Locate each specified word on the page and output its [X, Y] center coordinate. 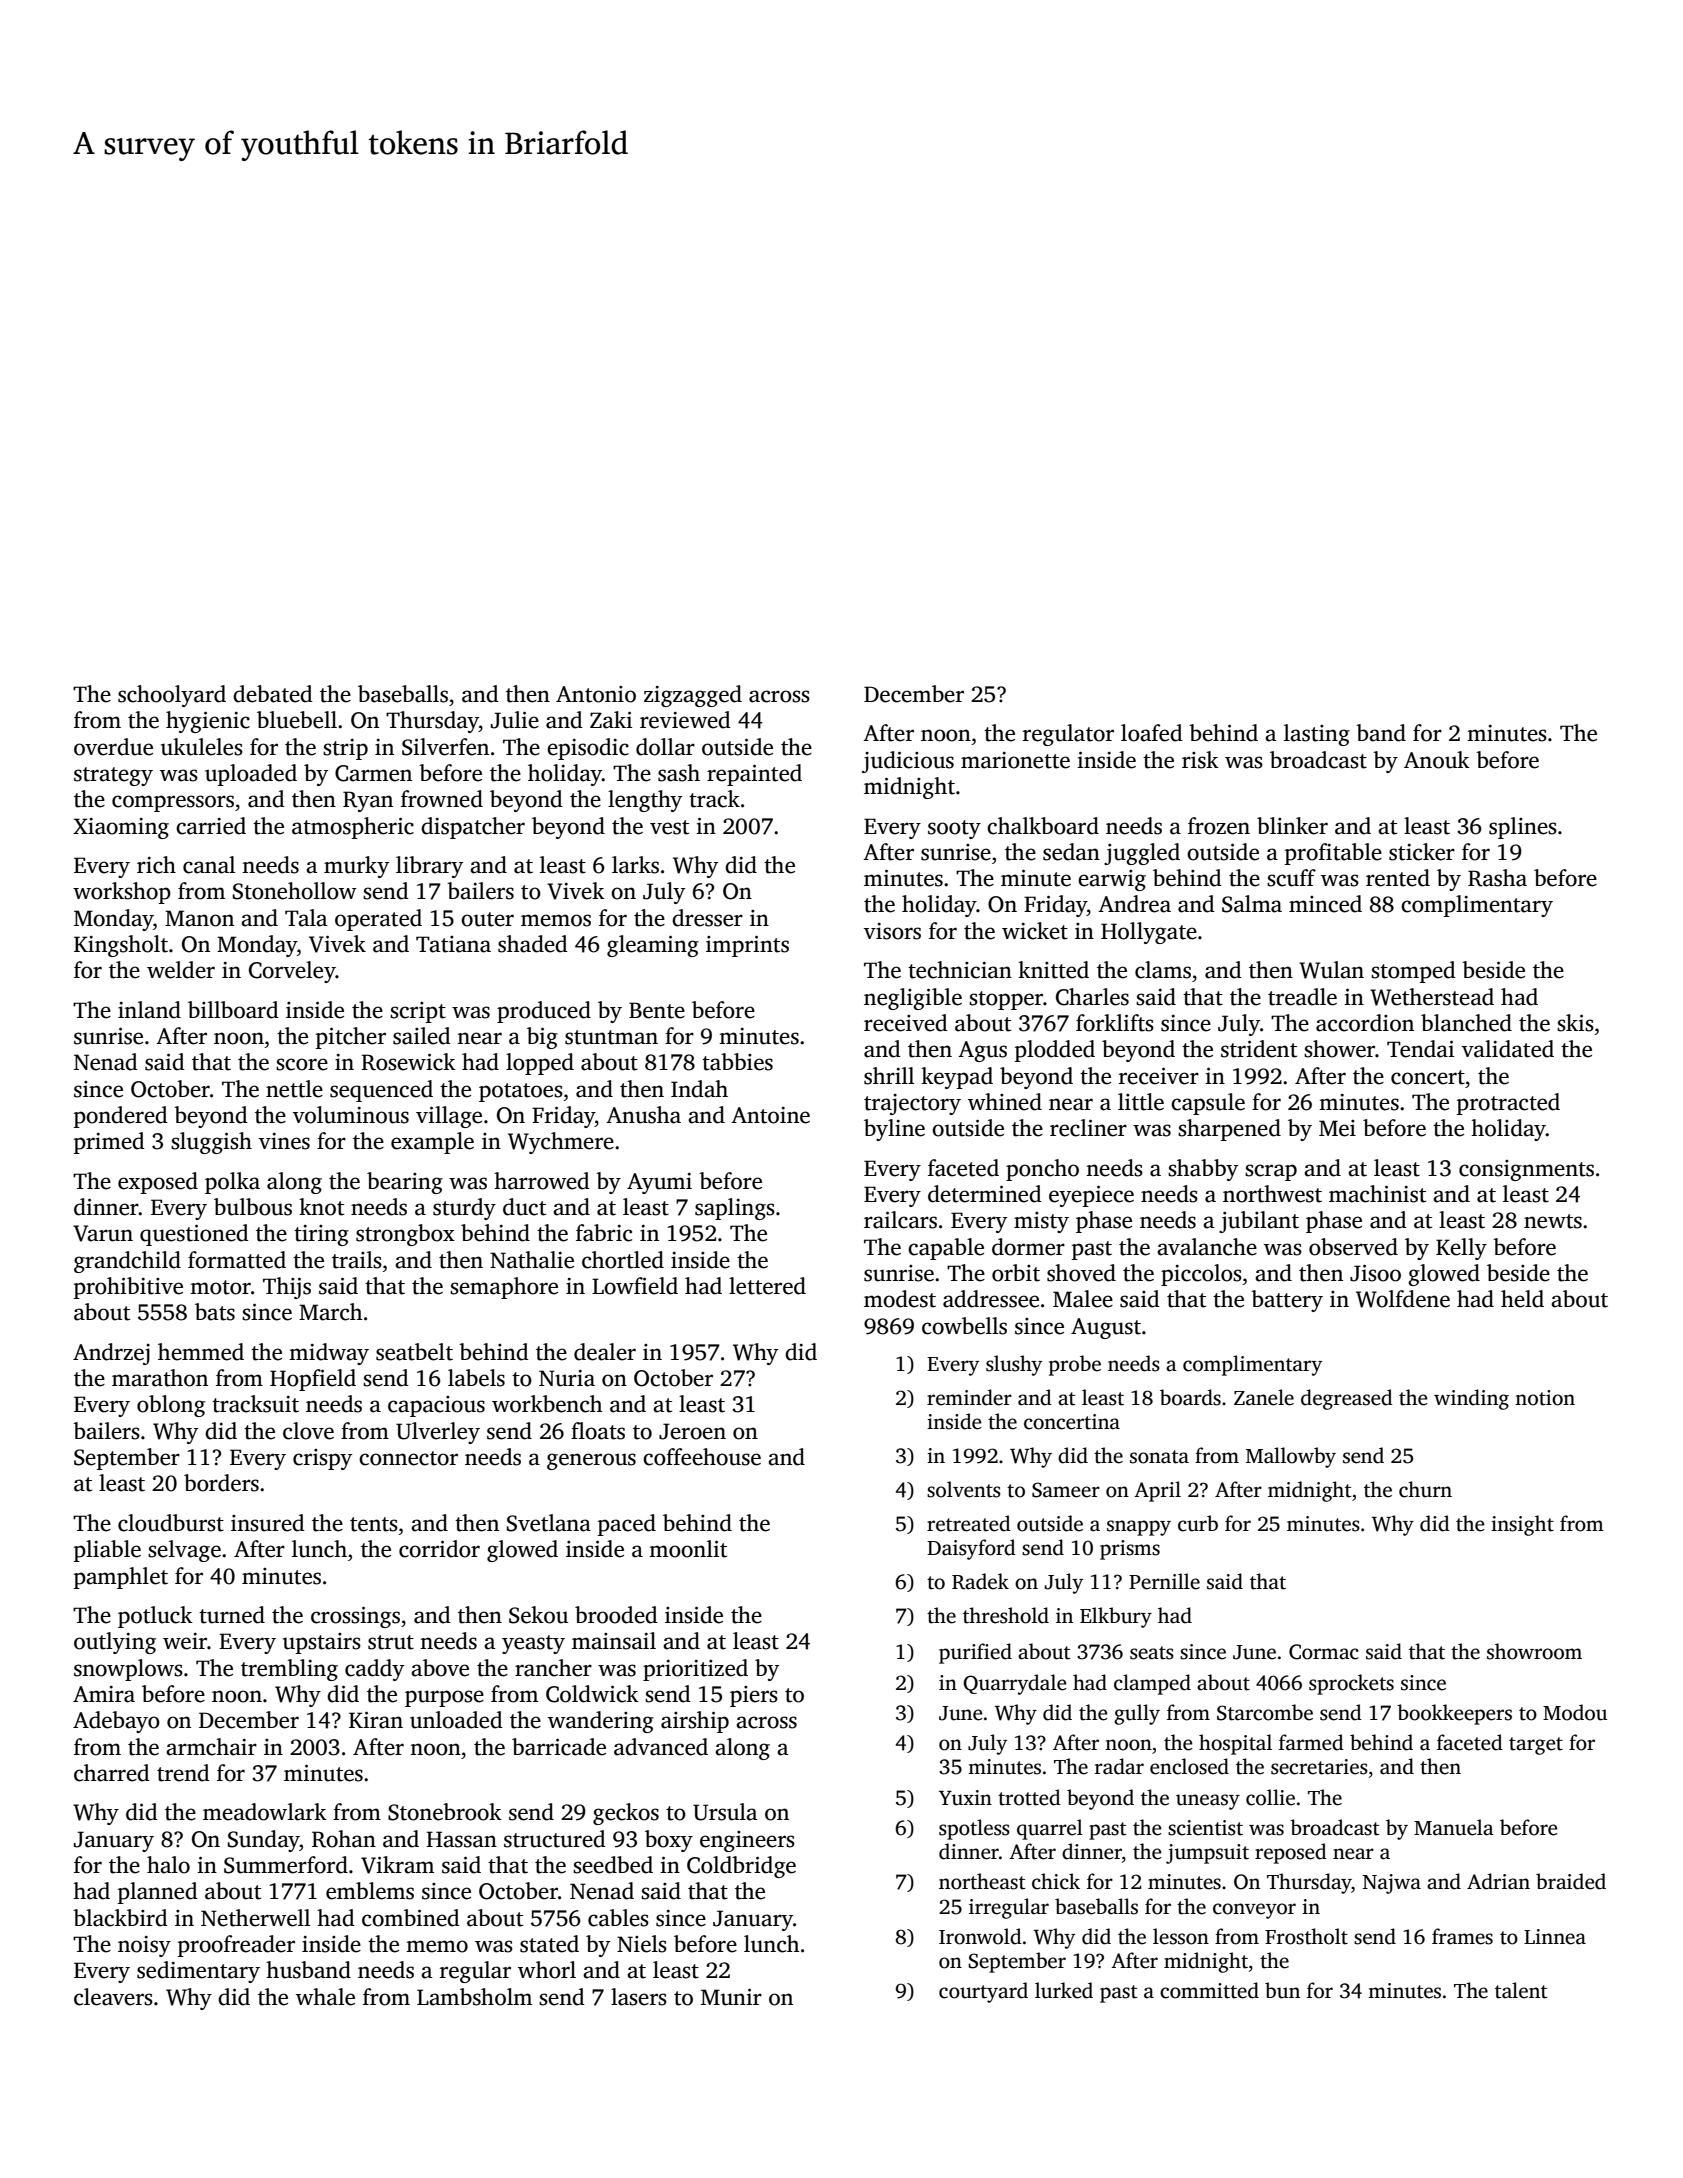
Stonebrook [445, 1812]
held [1522, 1299]
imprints [747, 946]
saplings [735, 1209]
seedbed [613, 1865]
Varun [103, 1233]
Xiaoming [121, 828]
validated [1508, 1049]
